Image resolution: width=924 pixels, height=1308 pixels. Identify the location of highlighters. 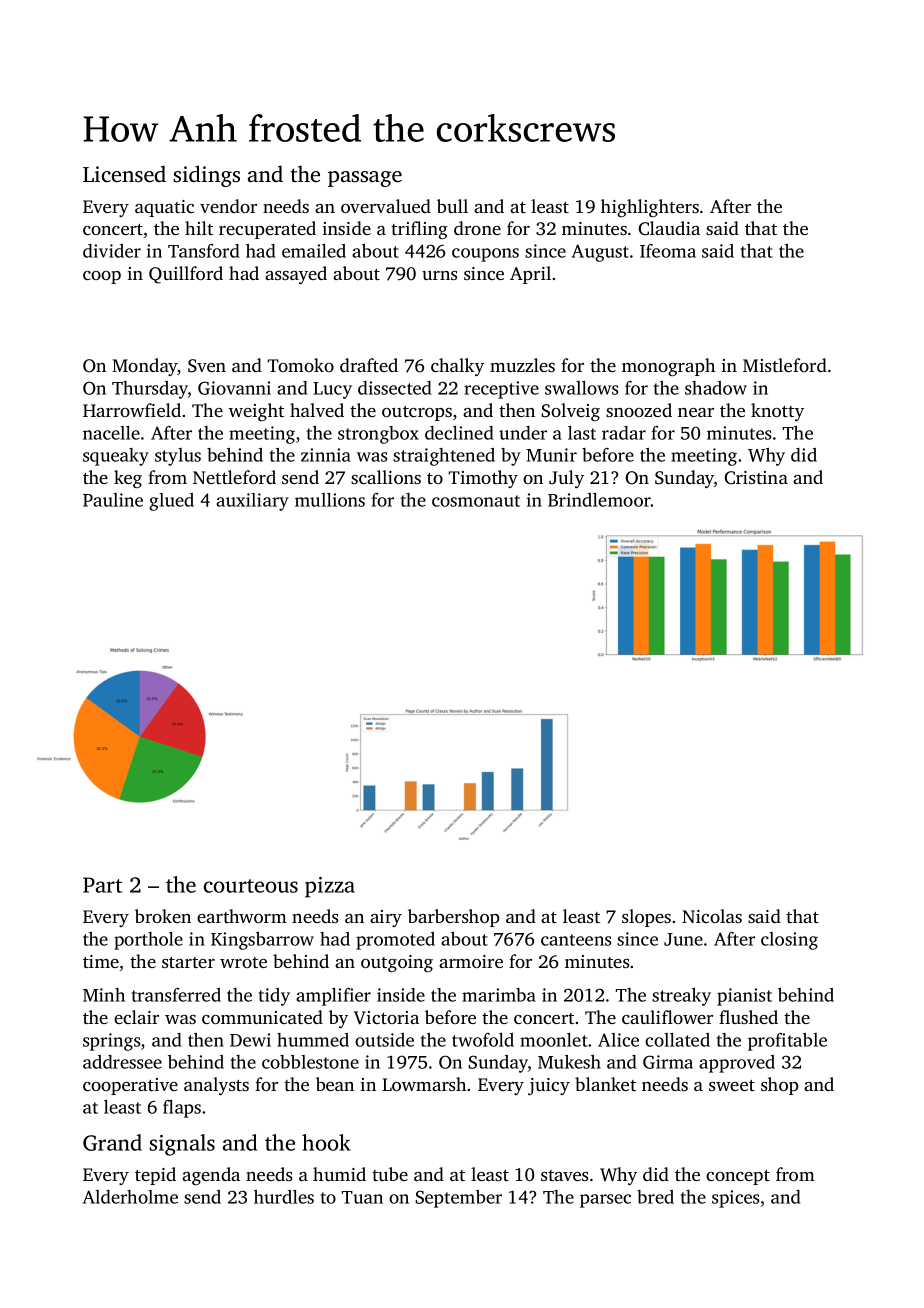
(650, 208).
